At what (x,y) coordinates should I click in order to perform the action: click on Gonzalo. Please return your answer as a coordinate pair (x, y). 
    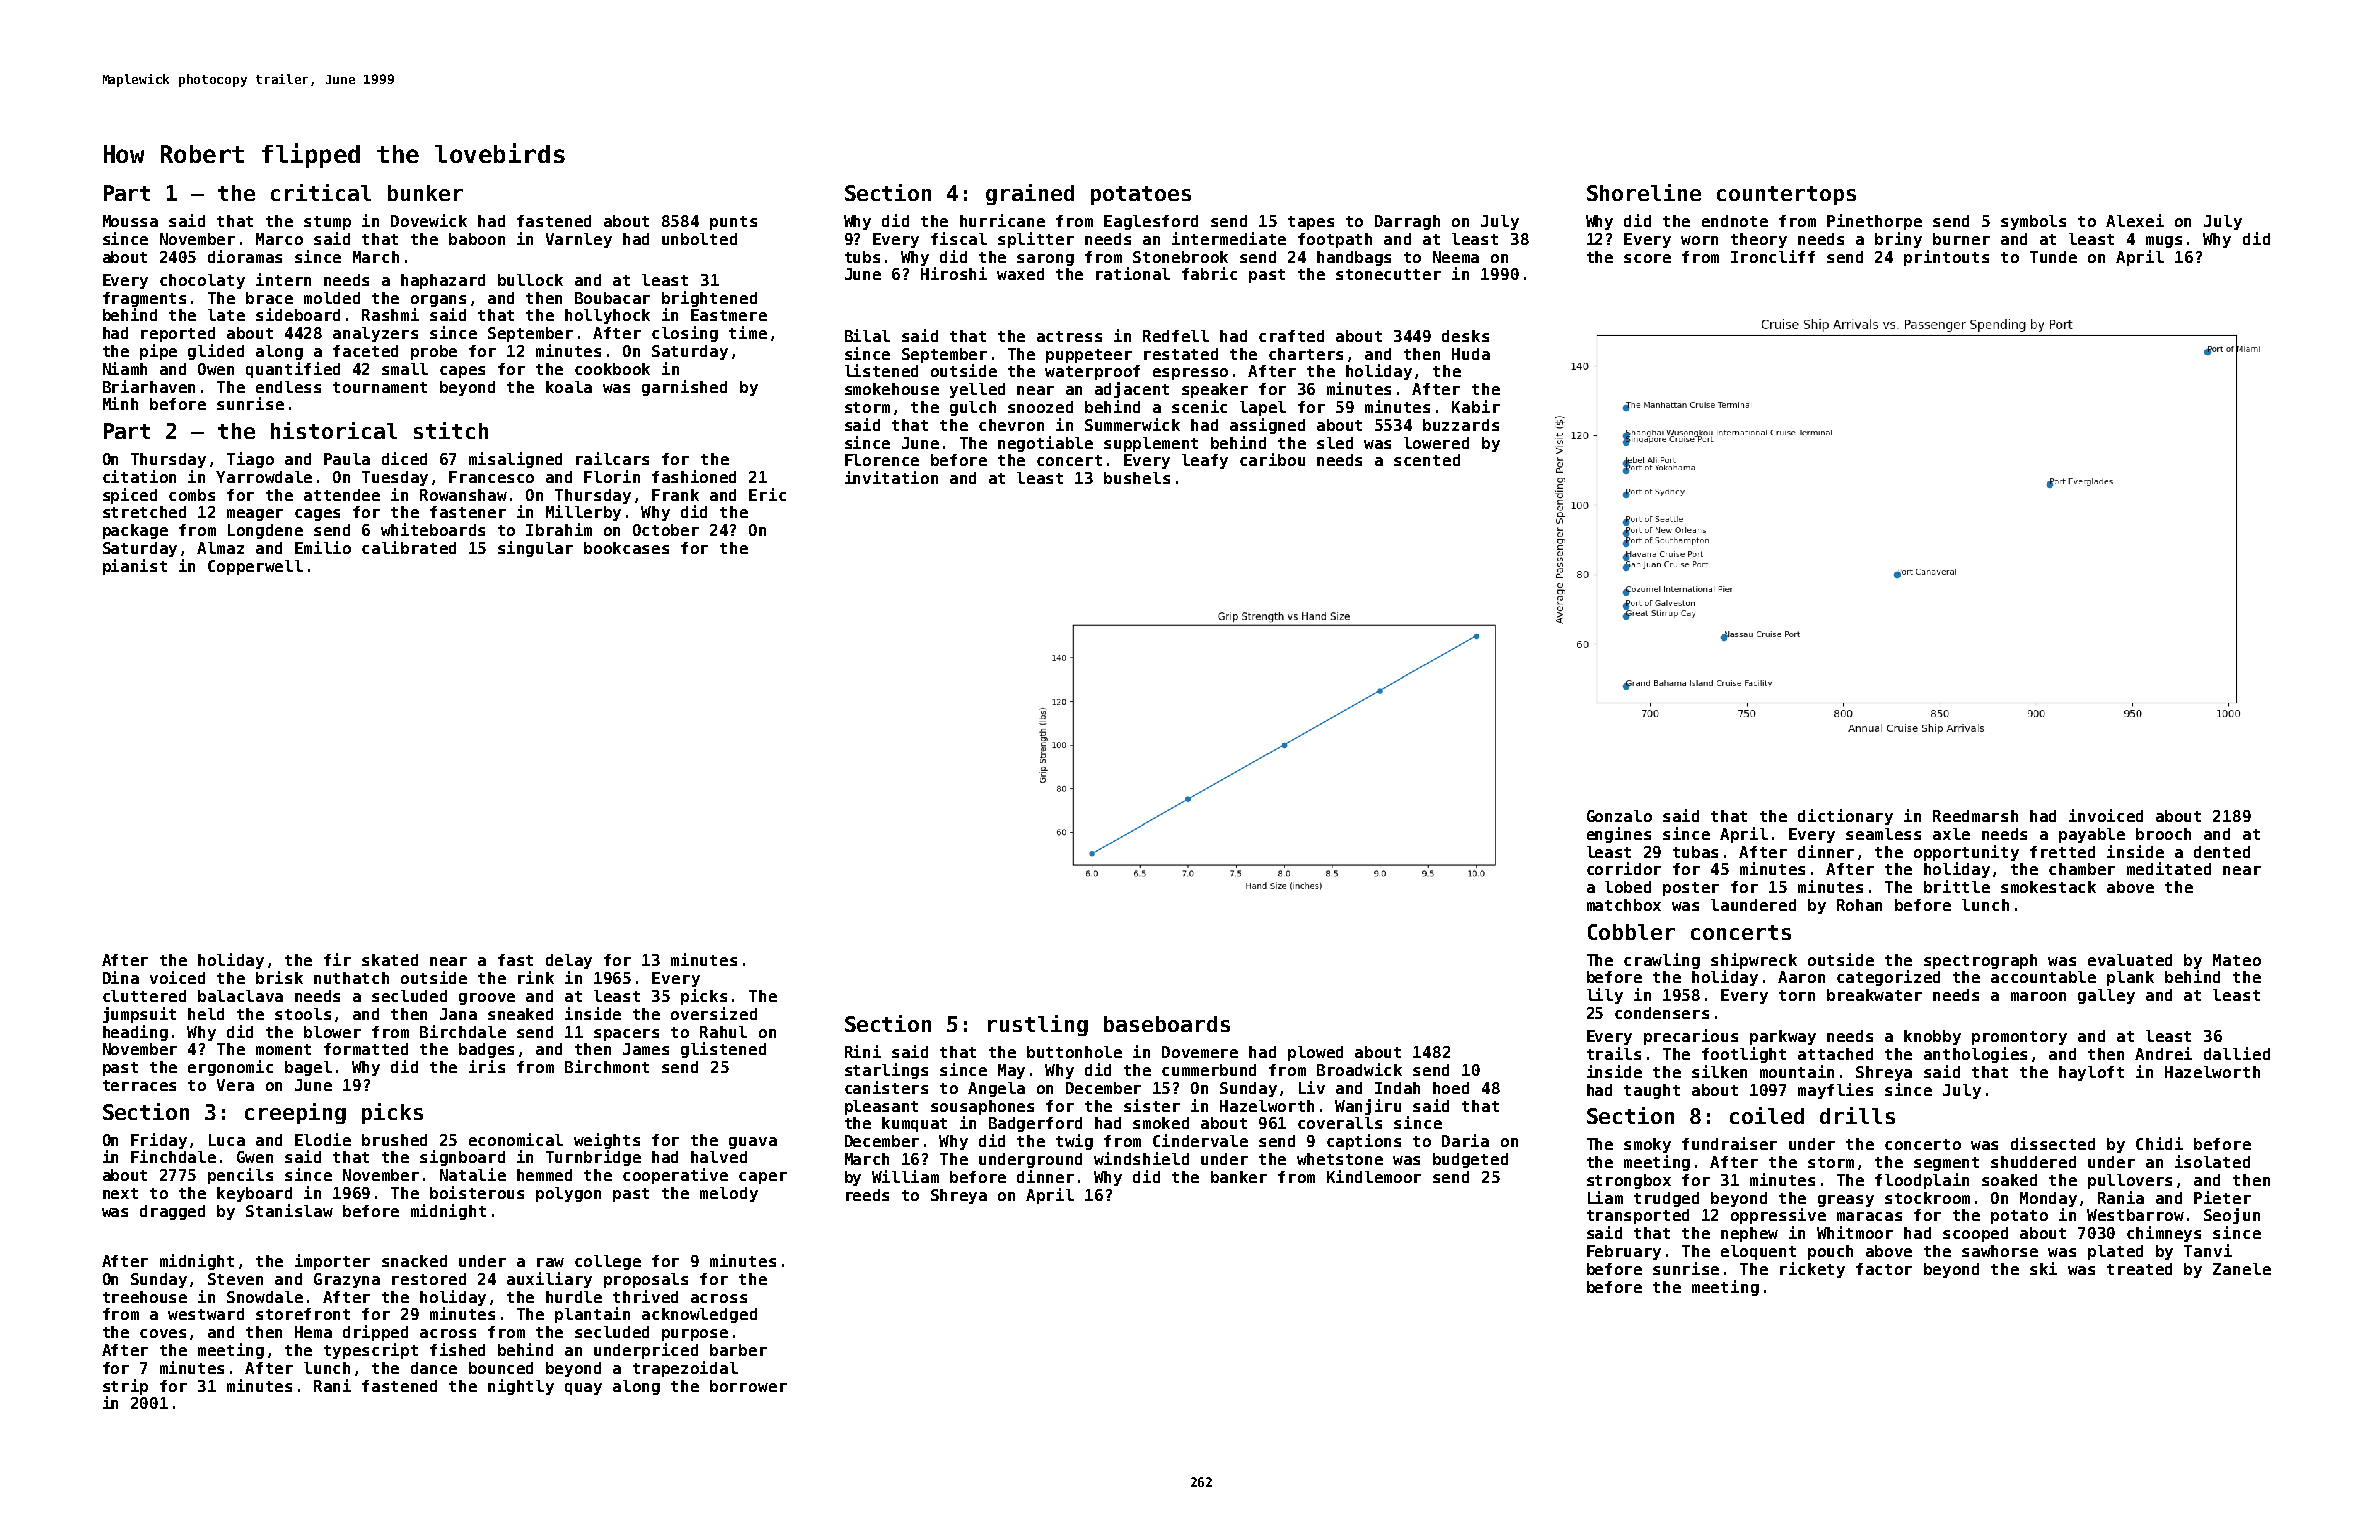
    Looking at the image, I should click on (1619, 816).
